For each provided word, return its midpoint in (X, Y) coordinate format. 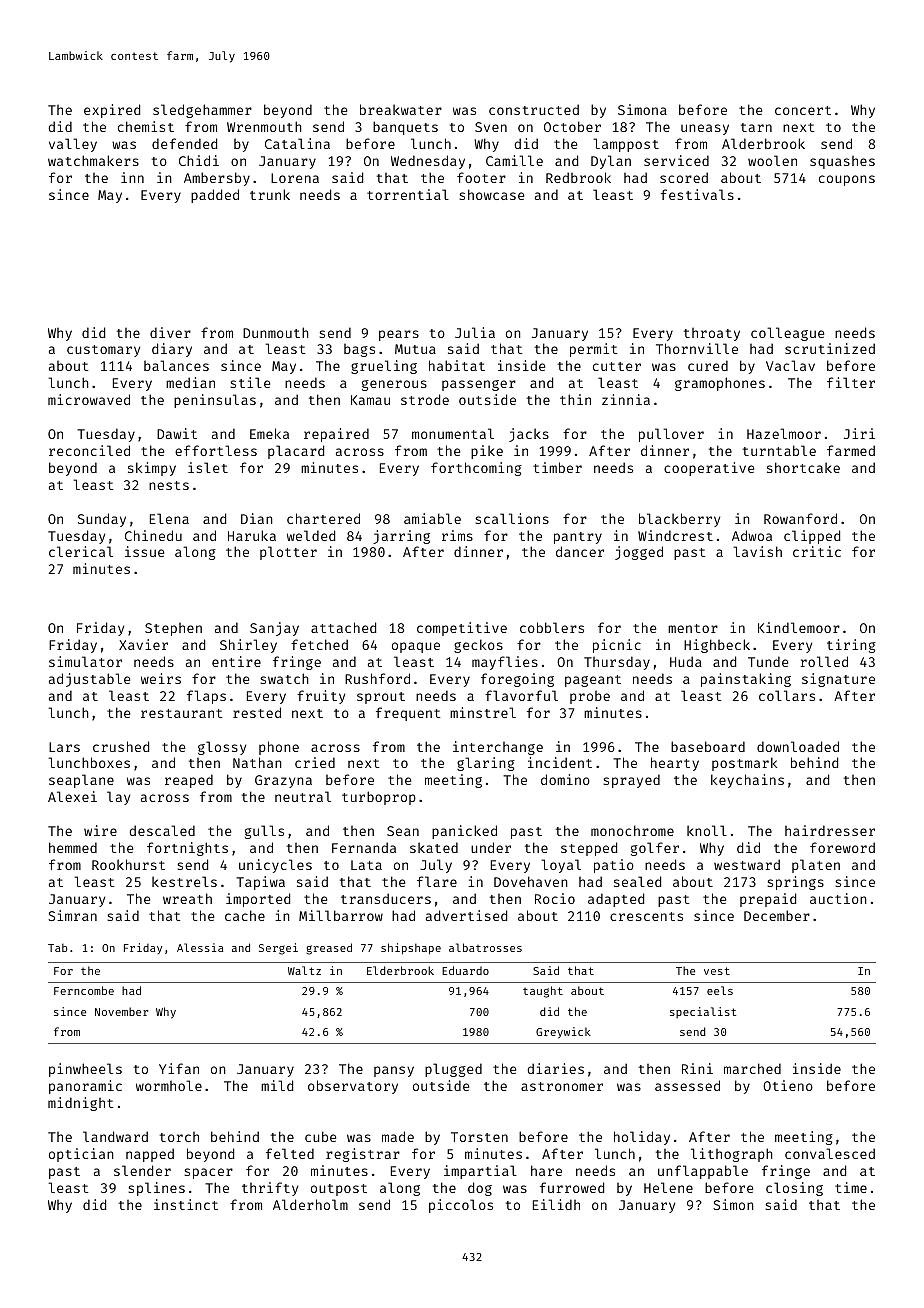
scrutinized (830, 348)
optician (81, 1155)
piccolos (461, 1206)
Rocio (555, 898)
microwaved (89, 399)
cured (708, 365)
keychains (747, 781)
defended (184, 143)
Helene (668, 1187)
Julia (475, 332)
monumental (453, 433)
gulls (264, 832)
